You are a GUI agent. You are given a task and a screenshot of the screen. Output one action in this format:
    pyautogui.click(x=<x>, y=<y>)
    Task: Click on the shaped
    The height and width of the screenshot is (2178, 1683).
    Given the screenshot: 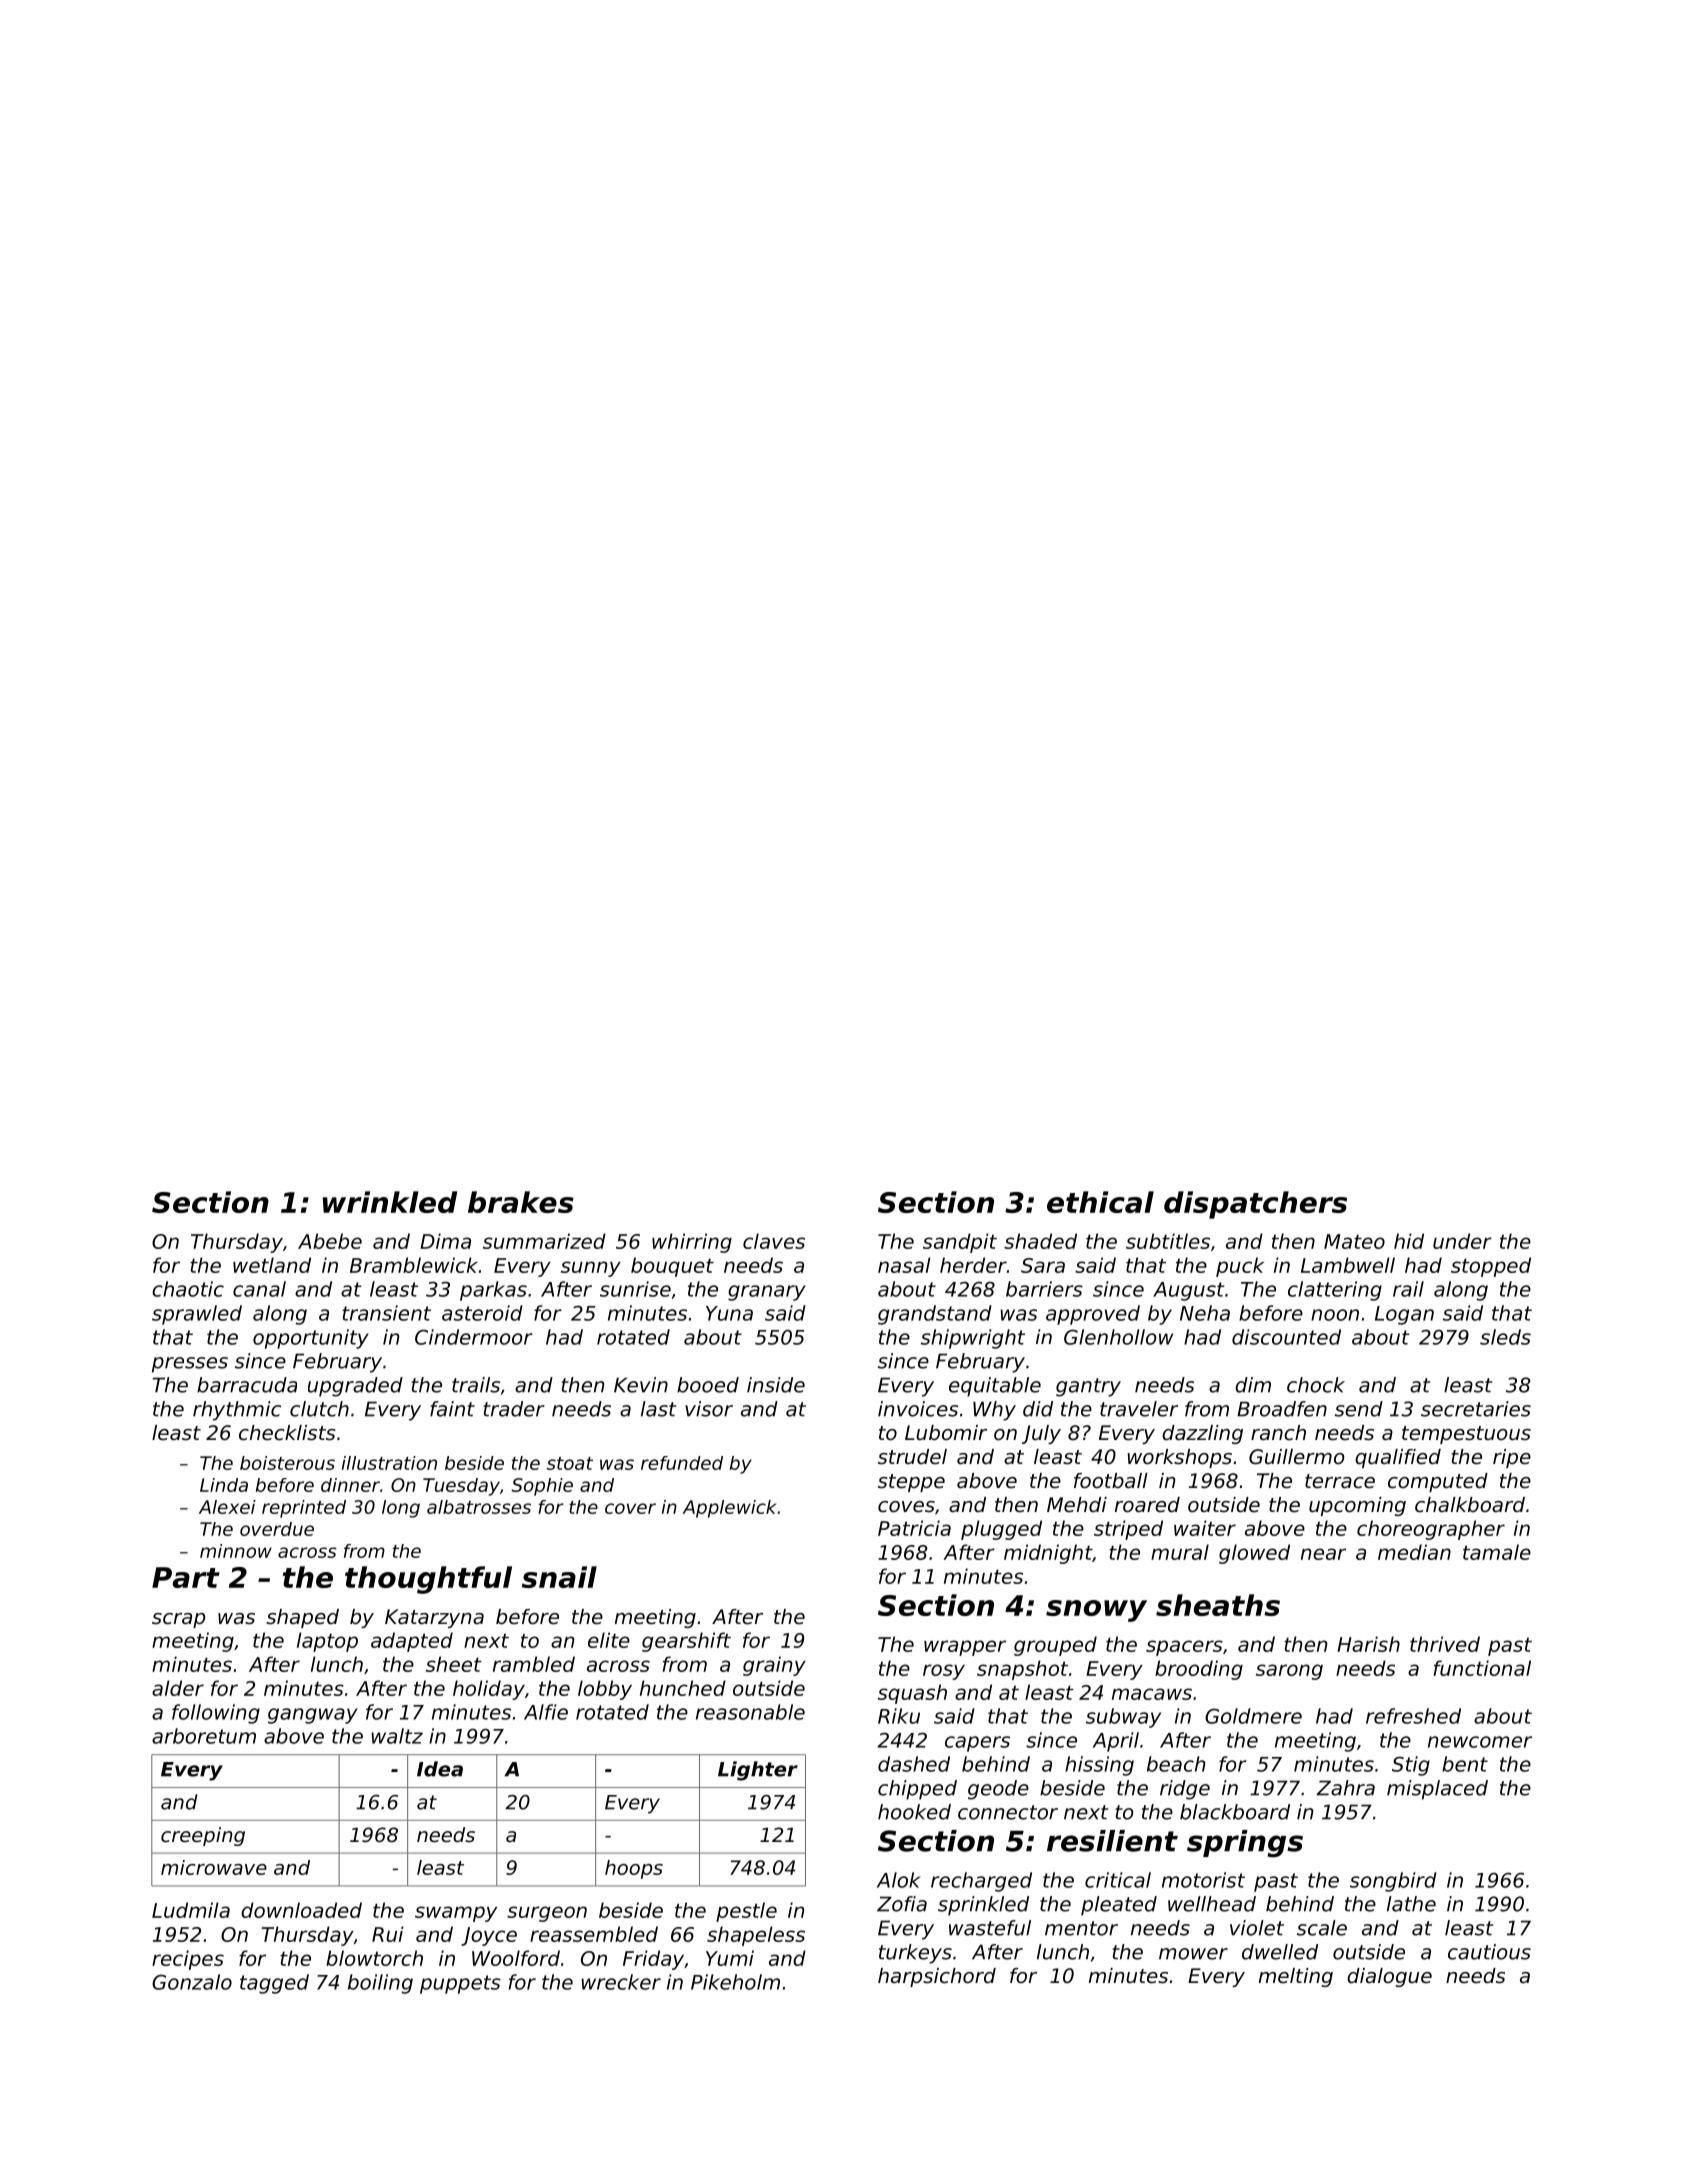 What is the action you would take?
    pyautogui.click(x=302, y=1618)
